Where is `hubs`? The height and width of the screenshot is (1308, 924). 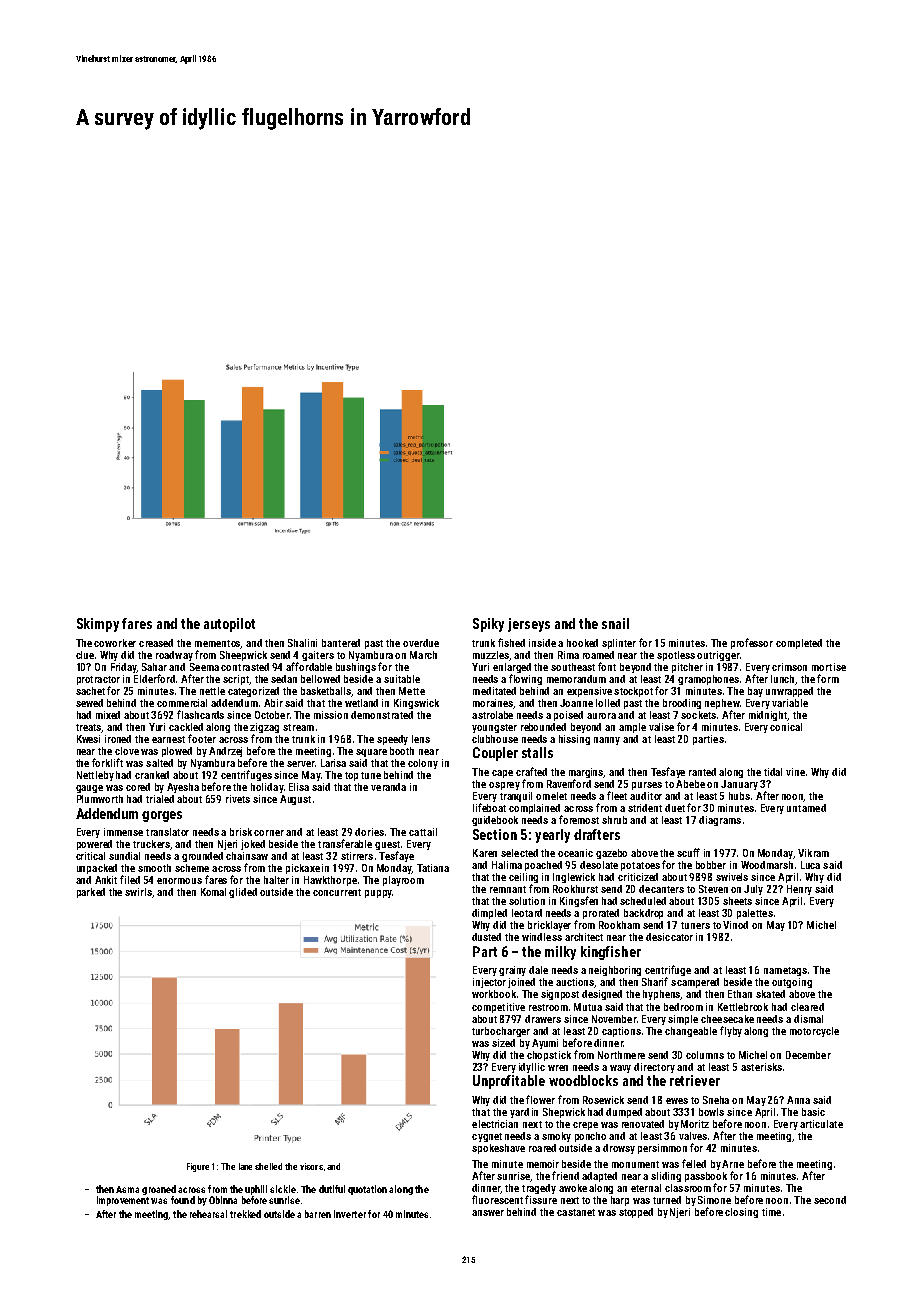
hubs is located at coordinates (739, 796).
